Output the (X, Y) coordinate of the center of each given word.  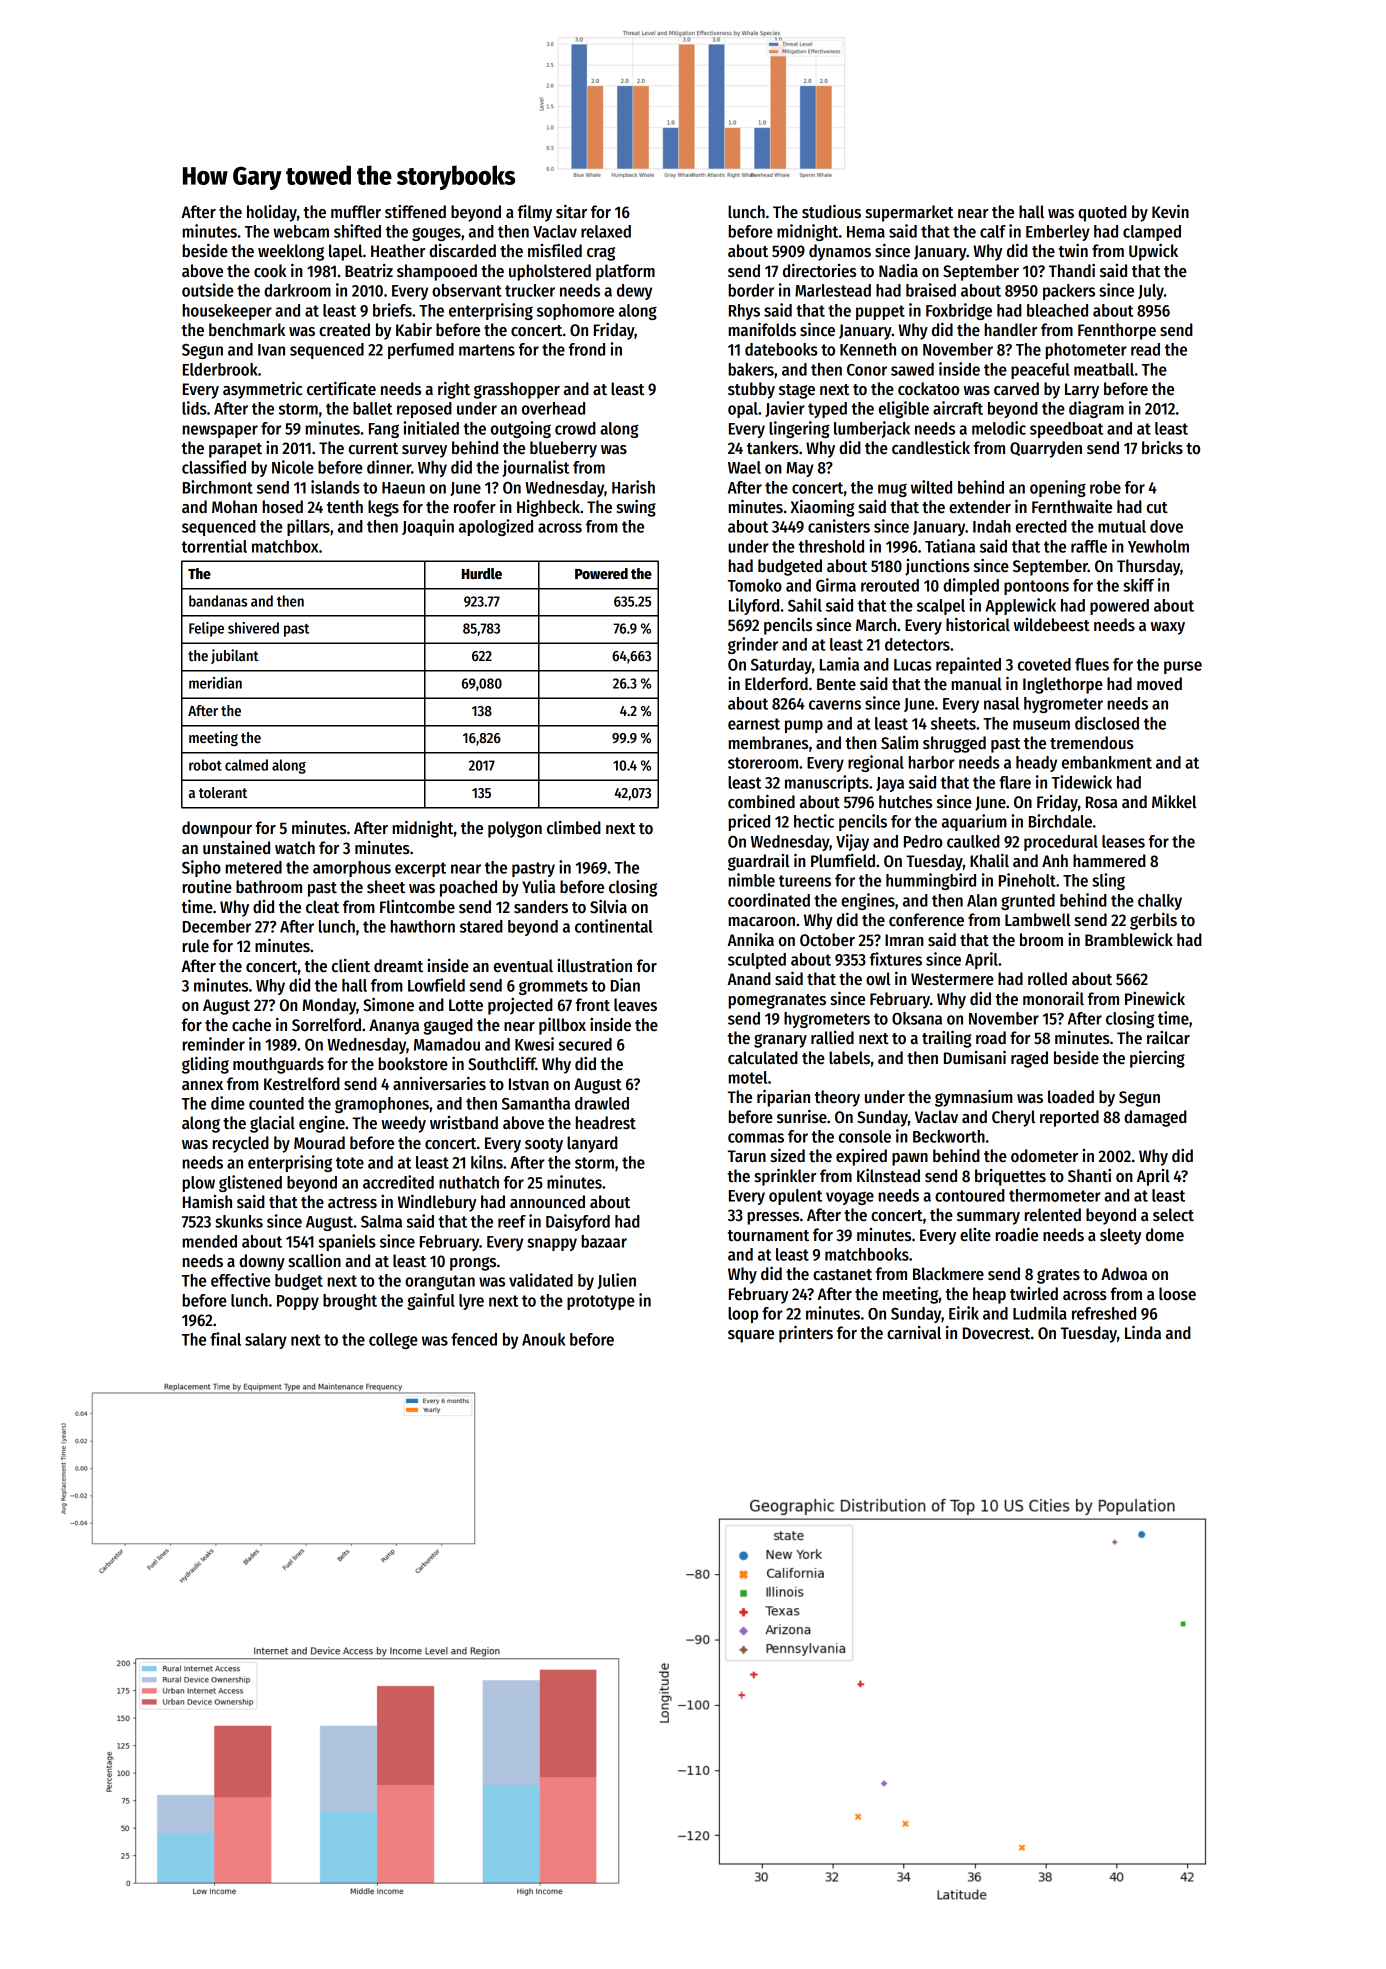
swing (636, 508)
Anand (749, 979)
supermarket (909, 213)
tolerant (223, 792)
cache (251, 1025)
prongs (473, 1264)
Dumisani (975, 1057)
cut (1157, 508)
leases (1123, 841)
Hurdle (482, 573)
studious (831, 211)
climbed (574, 828)
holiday (272, 213)
